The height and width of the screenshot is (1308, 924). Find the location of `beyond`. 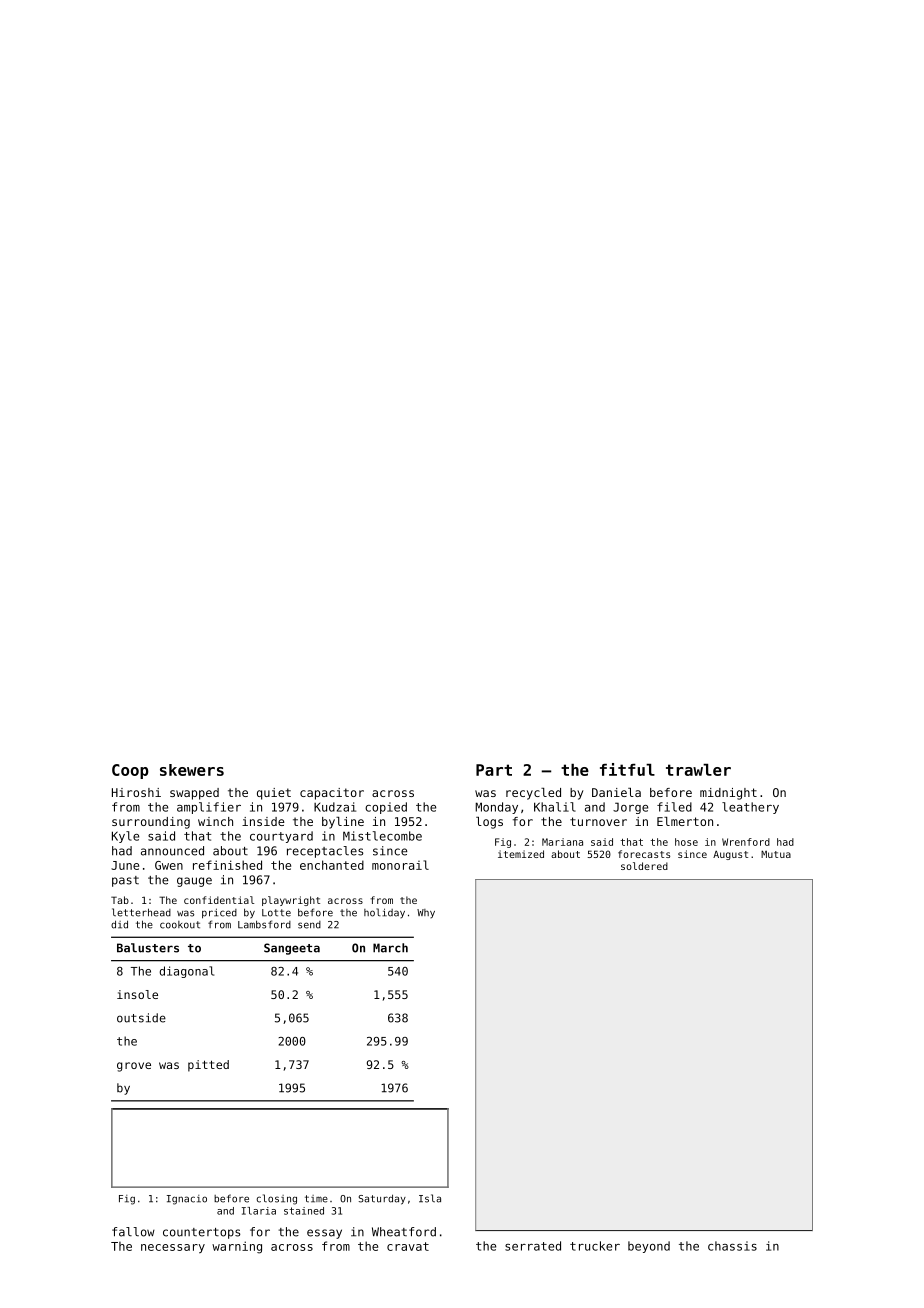

beyond is located at coordinates (649, 1247).
